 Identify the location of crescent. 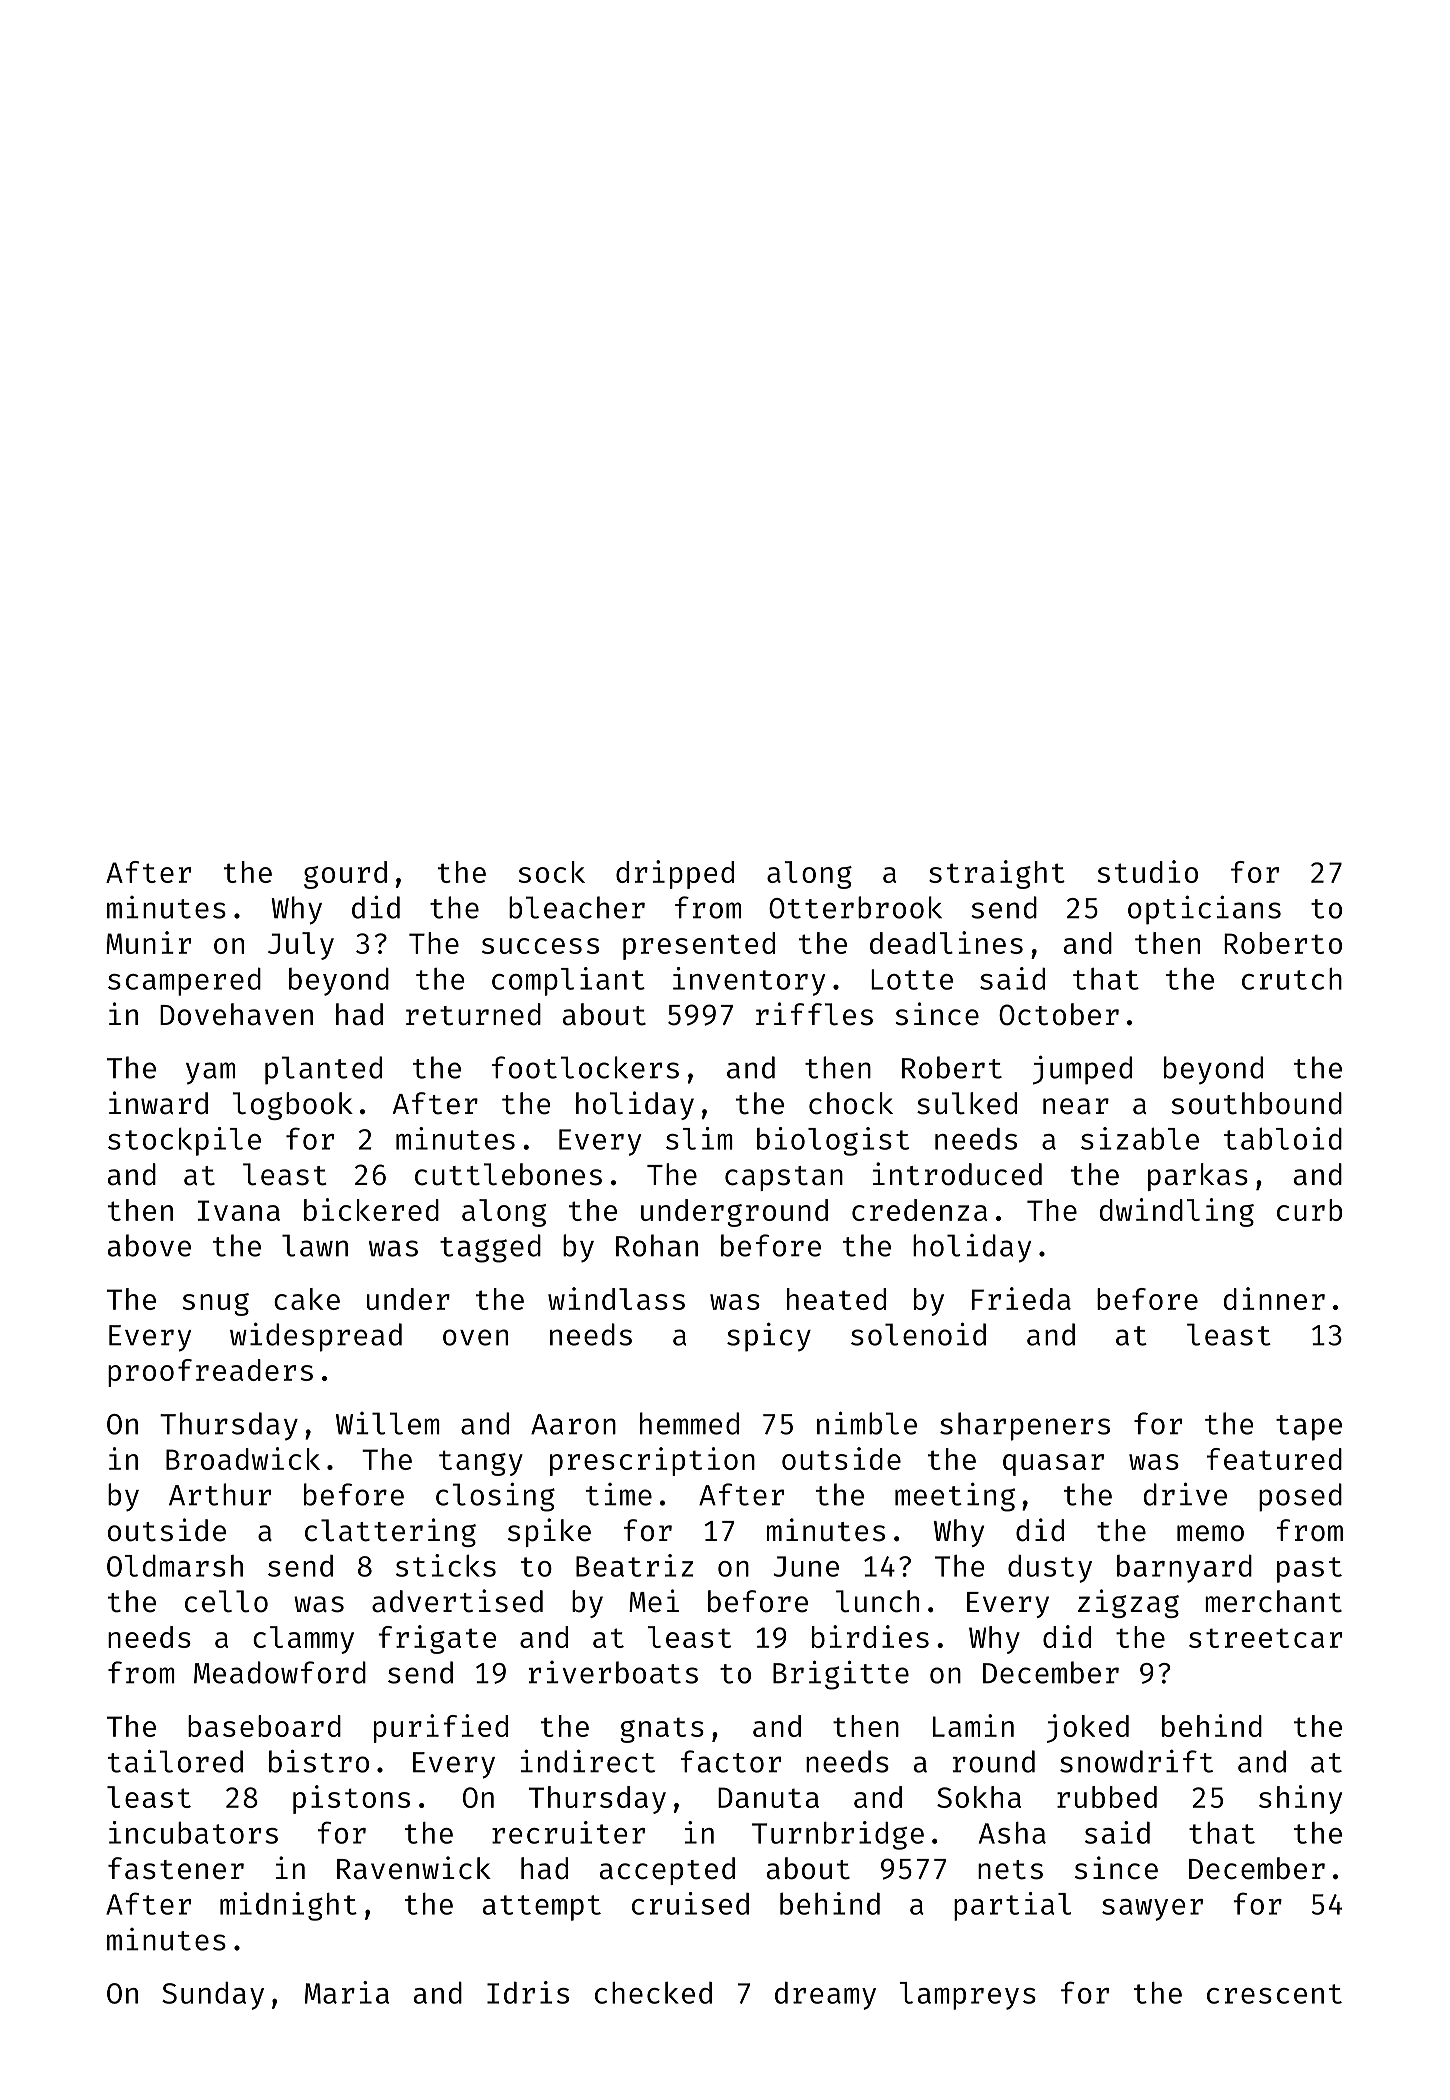
(1274, 1994).
